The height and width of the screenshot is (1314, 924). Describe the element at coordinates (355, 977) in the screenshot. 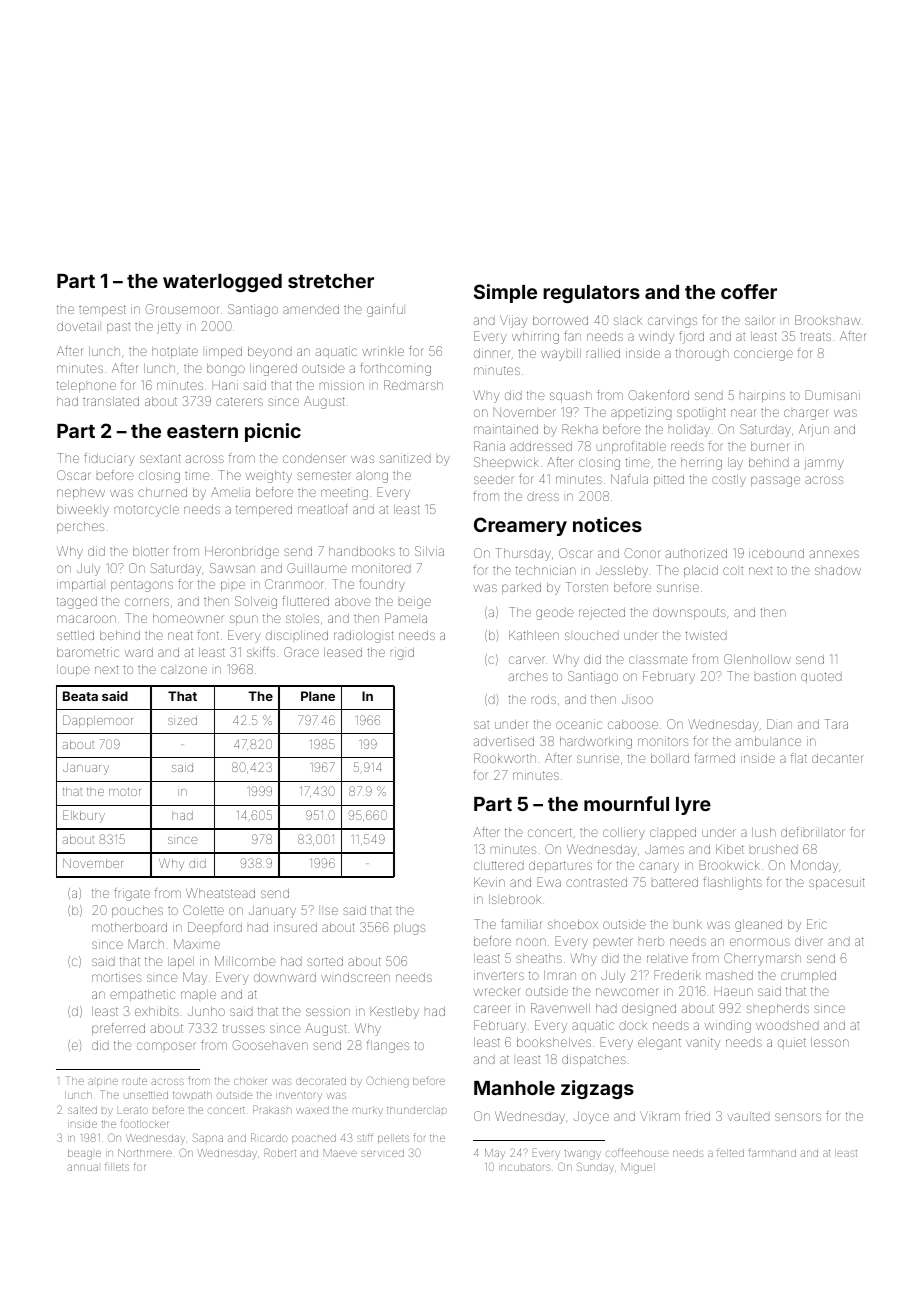

I see `windscreen` at that location.
